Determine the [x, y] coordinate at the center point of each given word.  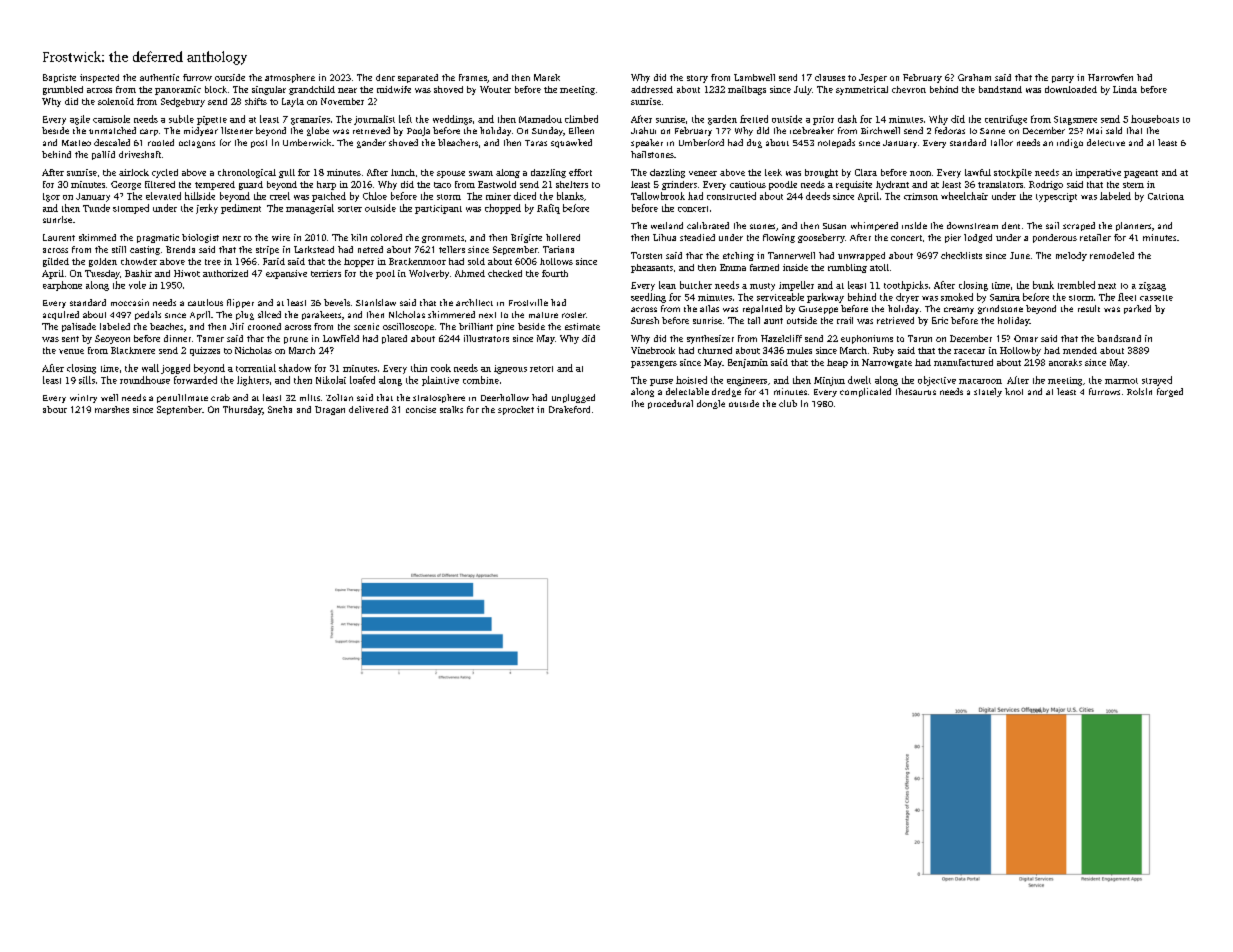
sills [87, 380]
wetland [667, 225]
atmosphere [290, 78]
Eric [940, 320]
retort [541, 369]
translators [1000, 184]
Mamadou [540, 119]
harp [326, 185]
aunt [773, 321]
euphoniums [867, 339]
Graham [974, 77]
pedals [148, 315]
